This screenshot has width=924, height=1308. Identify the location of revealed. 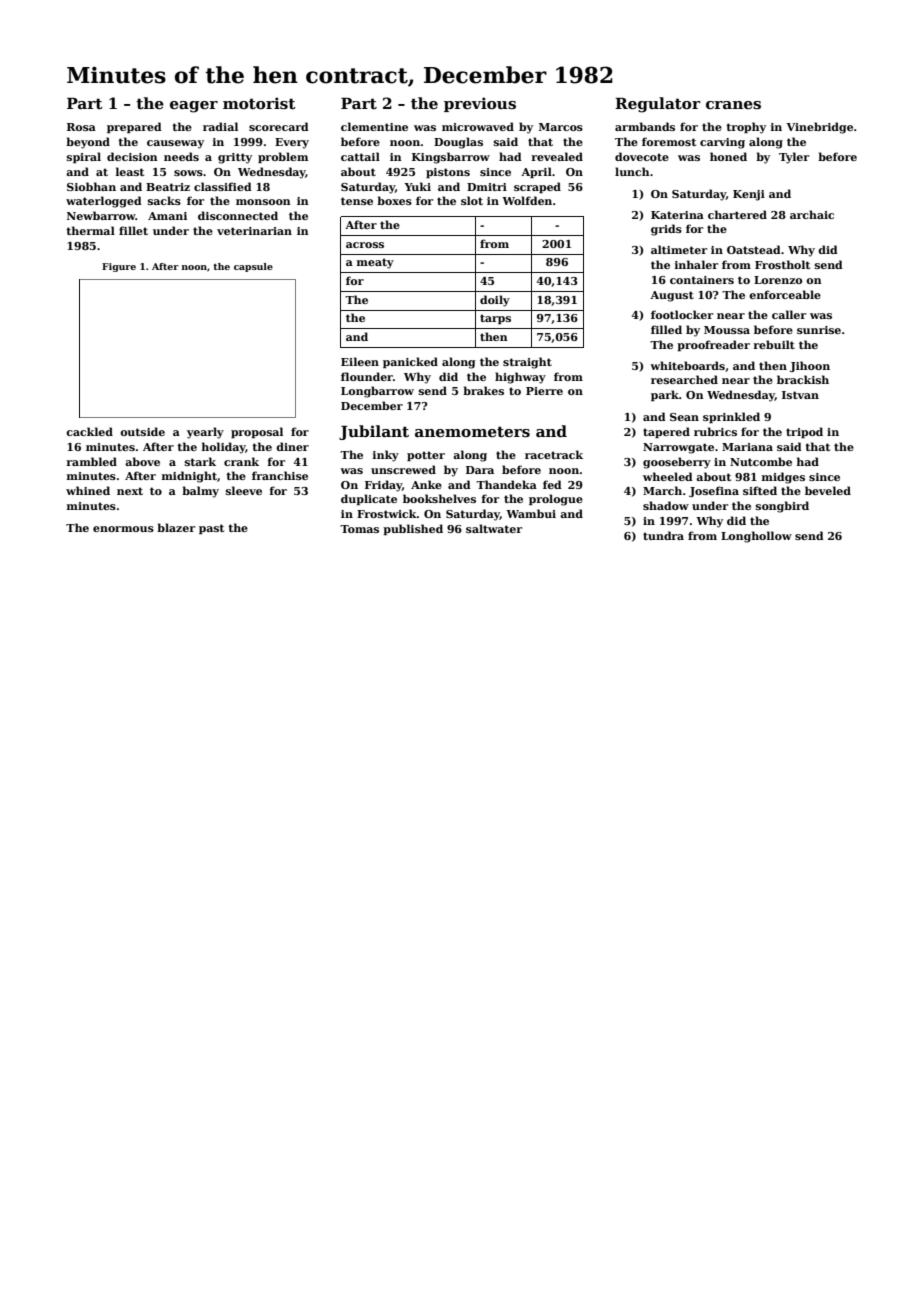
(557, 156).
